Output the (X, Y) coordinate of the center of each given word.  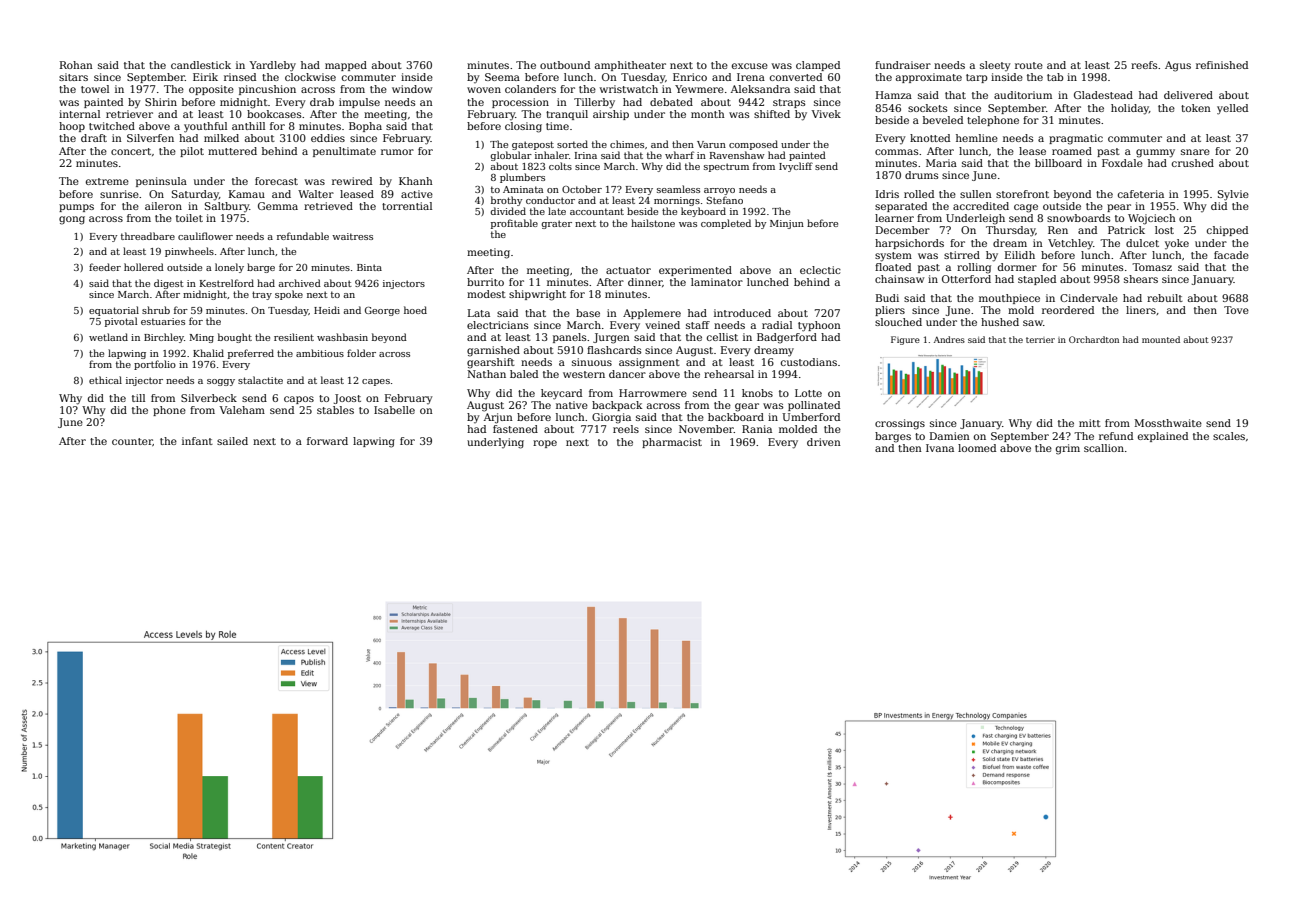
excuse (750, 66)
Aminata (523, 189)
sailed (232, 441)
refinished (1222, 65)
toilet (189, 218)
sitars (73, 77)
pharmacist (672, 443)
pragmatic (1076, 139)
